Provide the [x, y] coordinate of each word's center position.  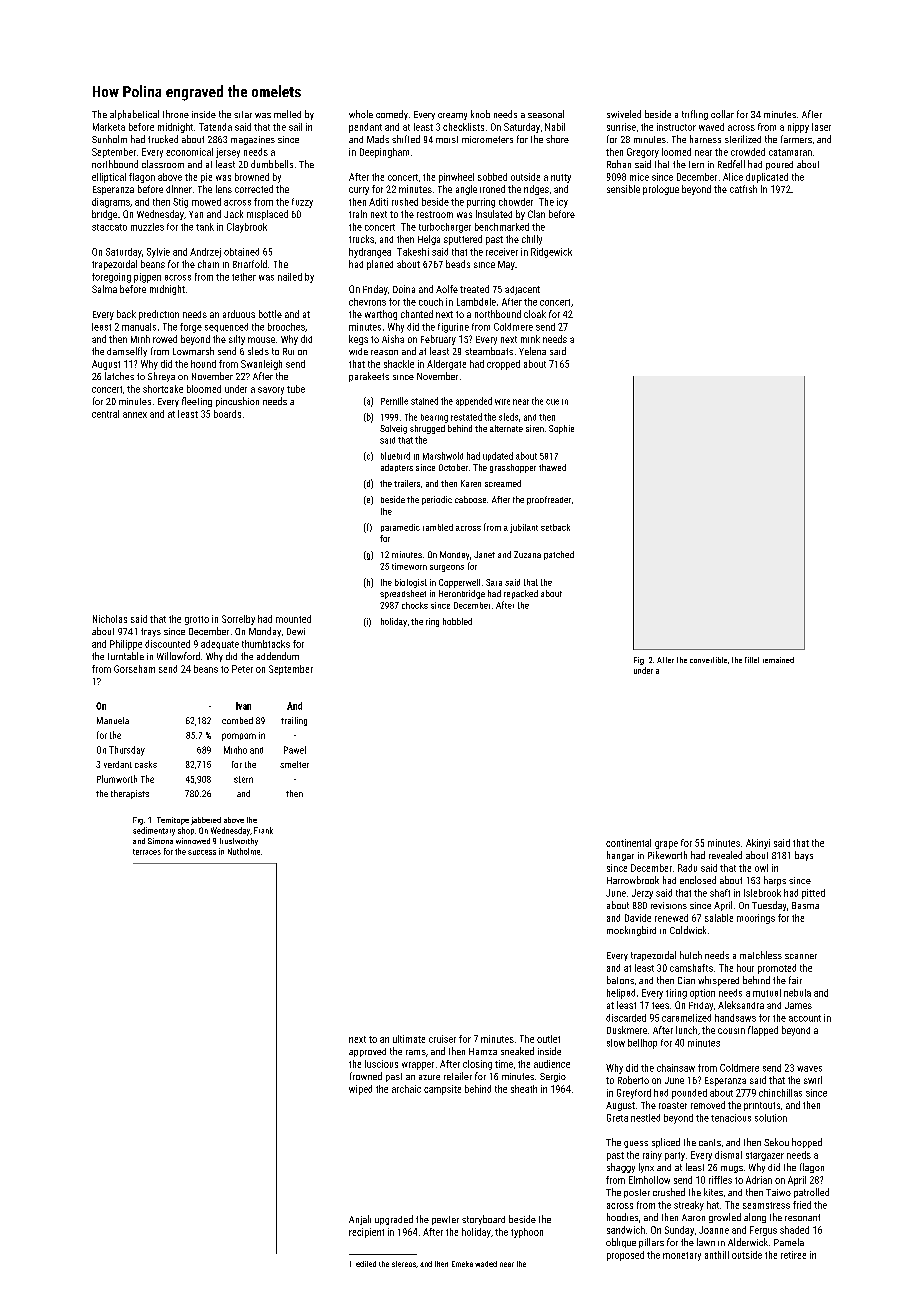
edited [366, 1264]
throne [176, 114]
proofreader [549, 500]
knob [480, 114]
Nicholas [110, 619]
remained [778, 660]
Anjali [360, 1220]
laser [821, 127]
